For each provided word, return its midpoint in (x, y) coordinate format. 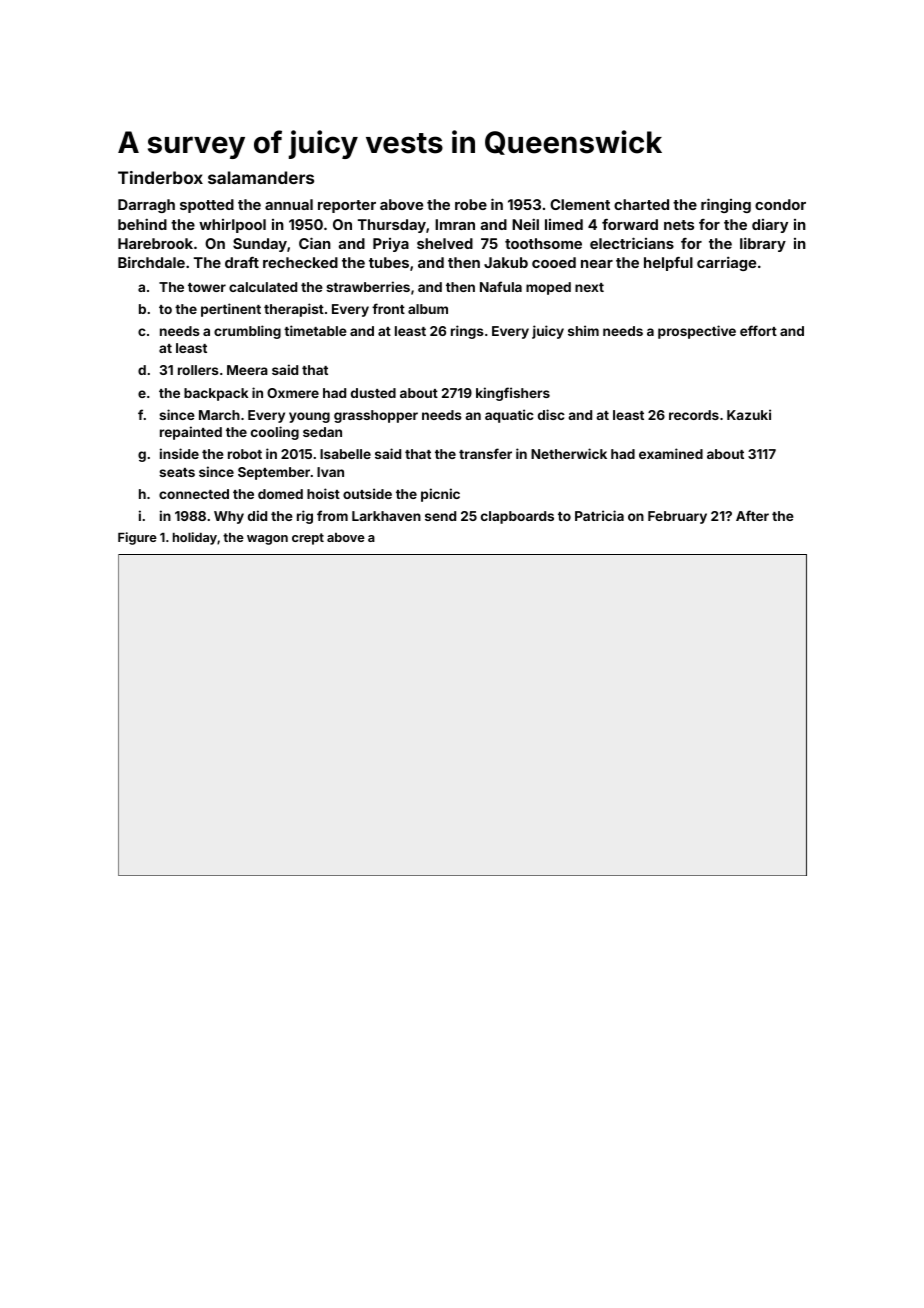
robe (471, 204)
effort (758, 330)
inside (179, 453)
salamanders (261, 177)
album (428, 309)
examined (671, 453)
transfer (485, 453)
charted (641, 204)
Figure (137, 538)
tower (207, 287)
